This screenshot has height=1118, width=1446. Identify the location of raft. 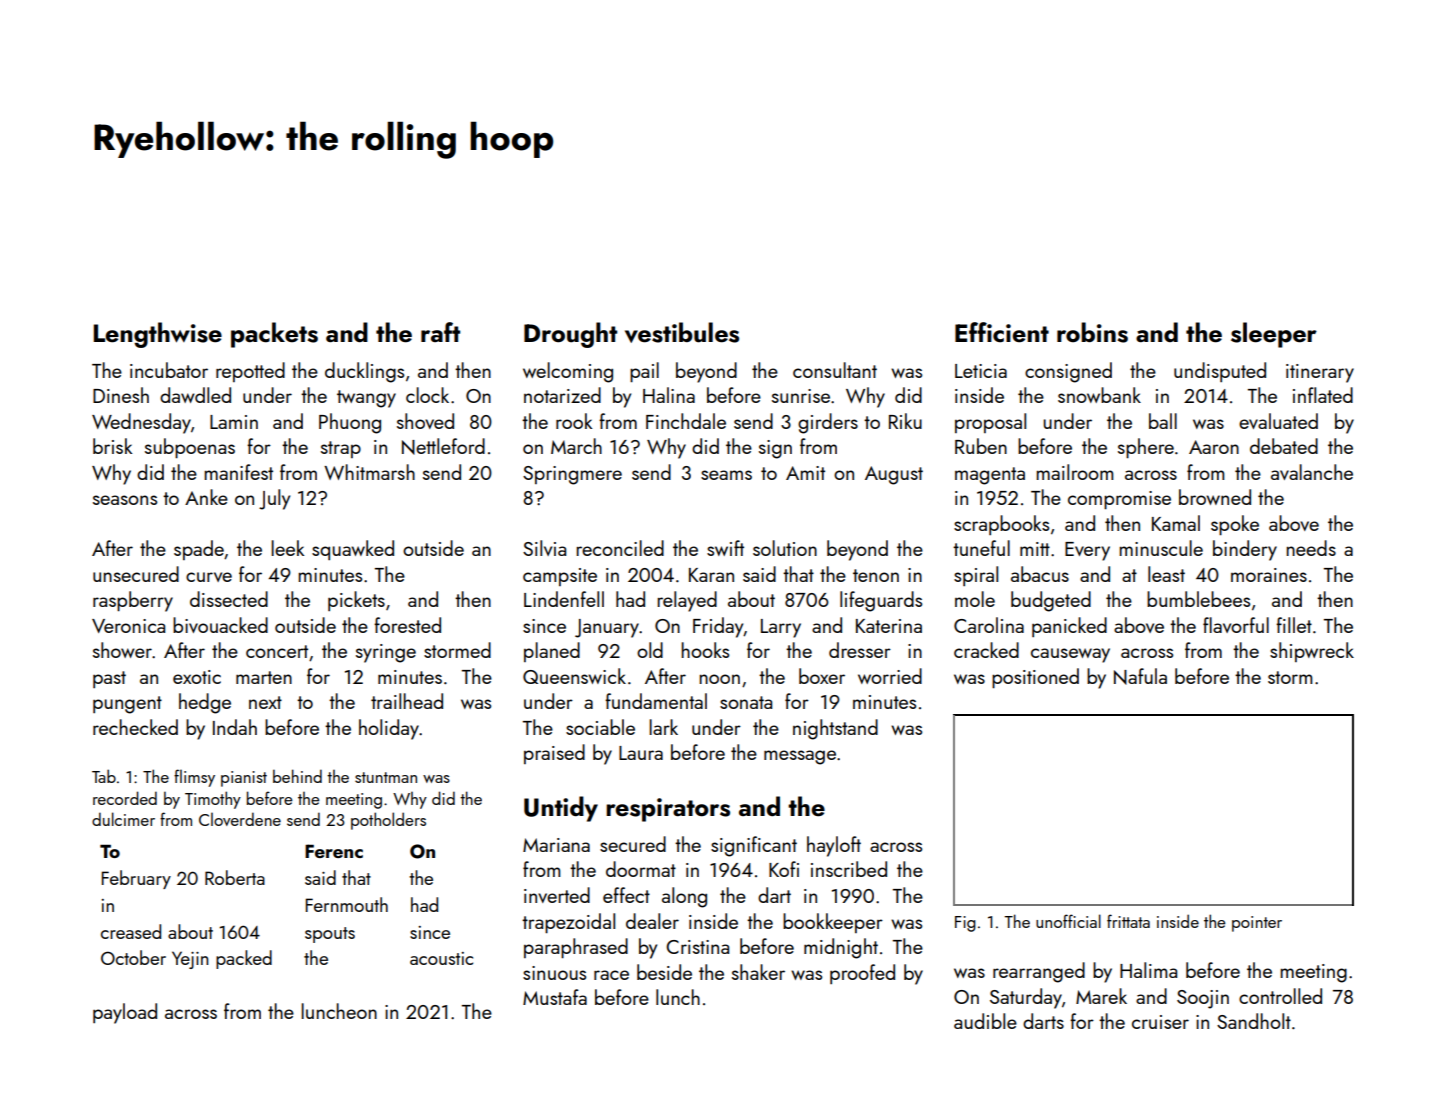
(440, 332).
